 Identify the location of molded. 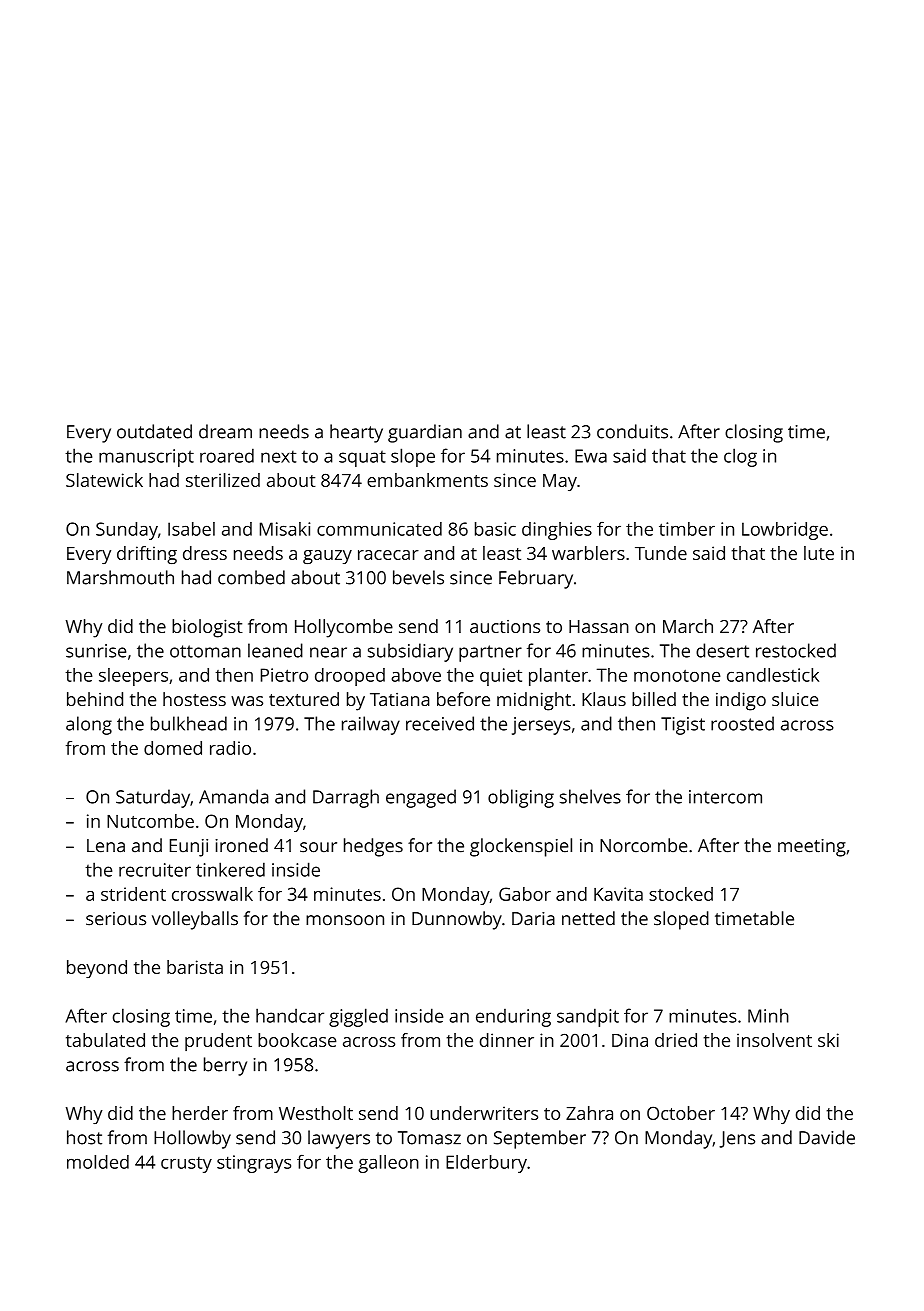
(98, 1162).
